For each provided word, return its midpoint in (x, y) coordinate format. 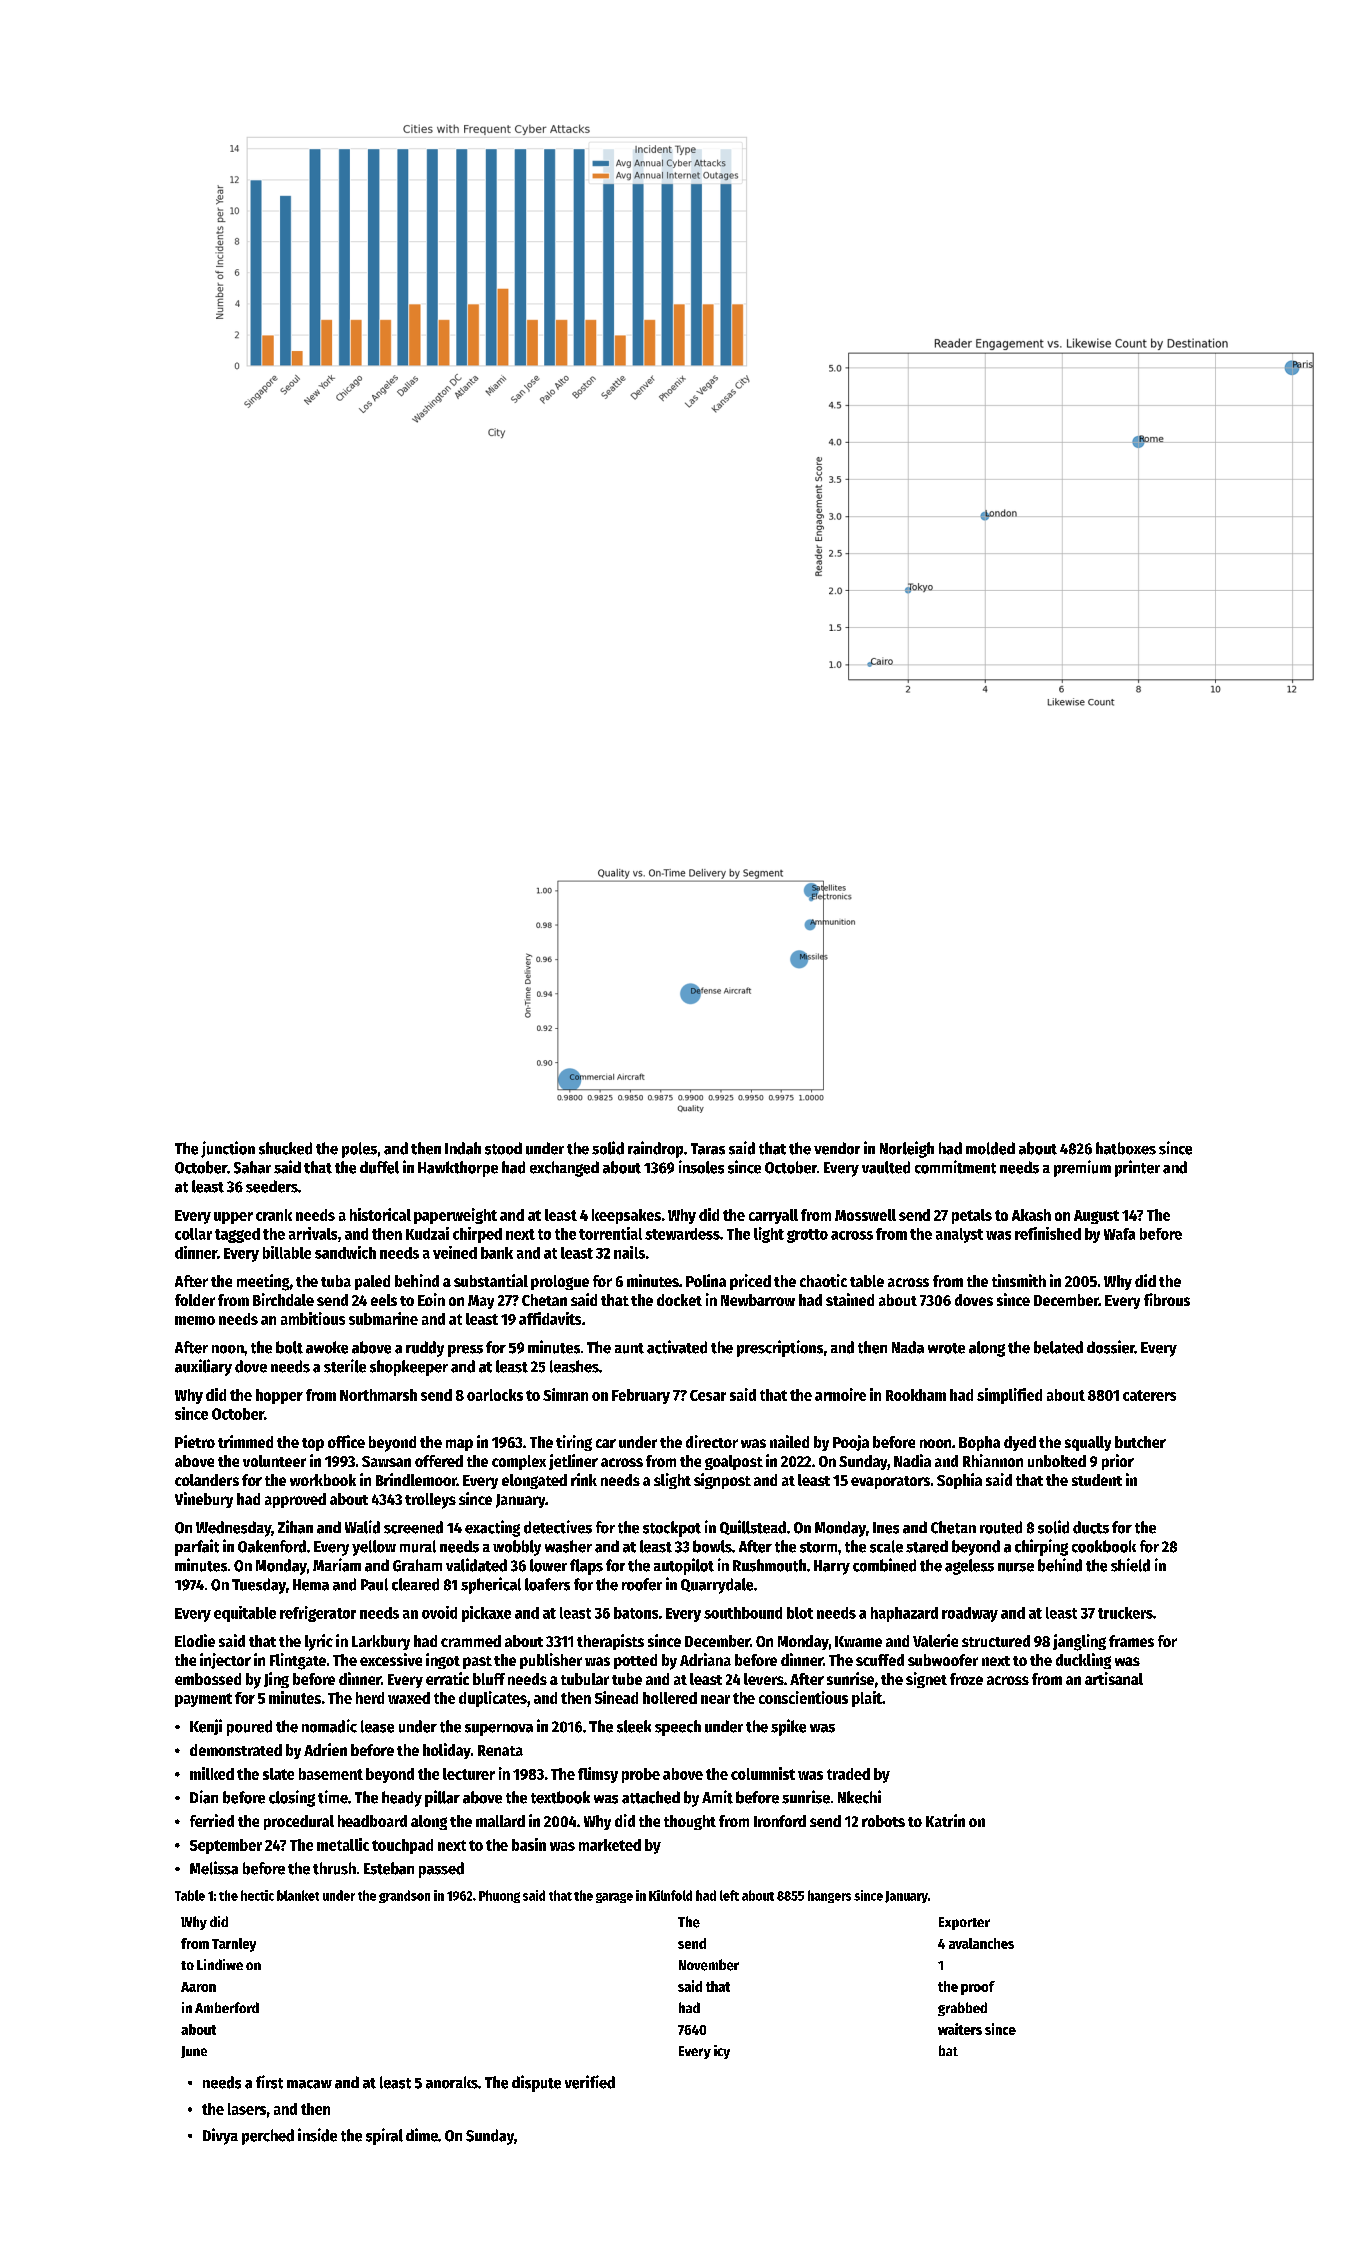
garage (614, 1898)
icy (722, 2052)
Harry (832, 1567)
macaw (309, 2084)
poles (359, 1150)
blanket (298, 1895)
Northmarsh (378, 1395)
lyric (319, 1642)
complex (519, 1462)
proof (978, 1988)
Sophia (959, 1481)
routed (1001, 1527)
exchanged (564, 1169)
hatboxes (1126, 1148)
